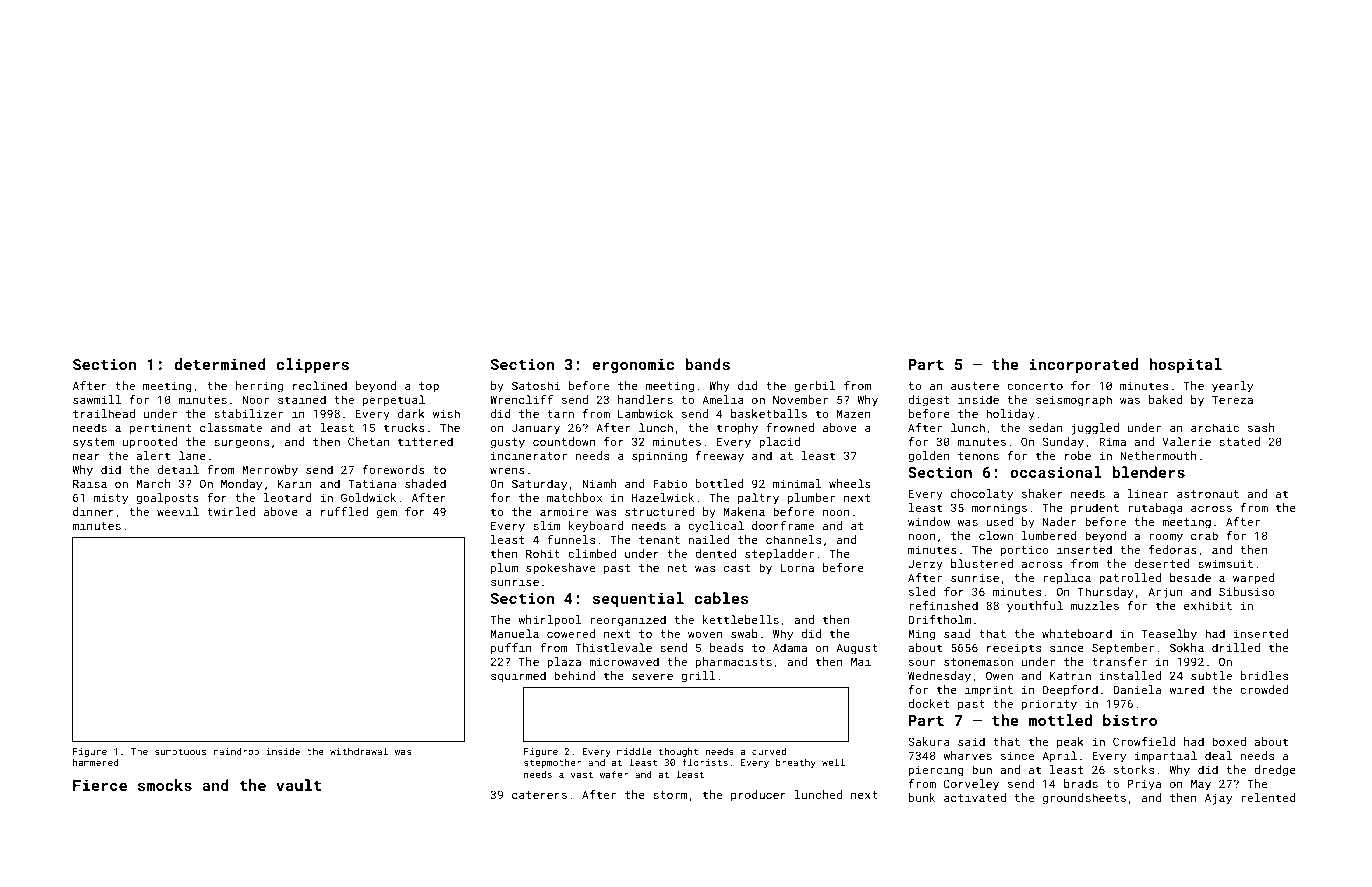 This screenshot has width=1372, height=887. I want to click on Fierce, so click(100, 785).
